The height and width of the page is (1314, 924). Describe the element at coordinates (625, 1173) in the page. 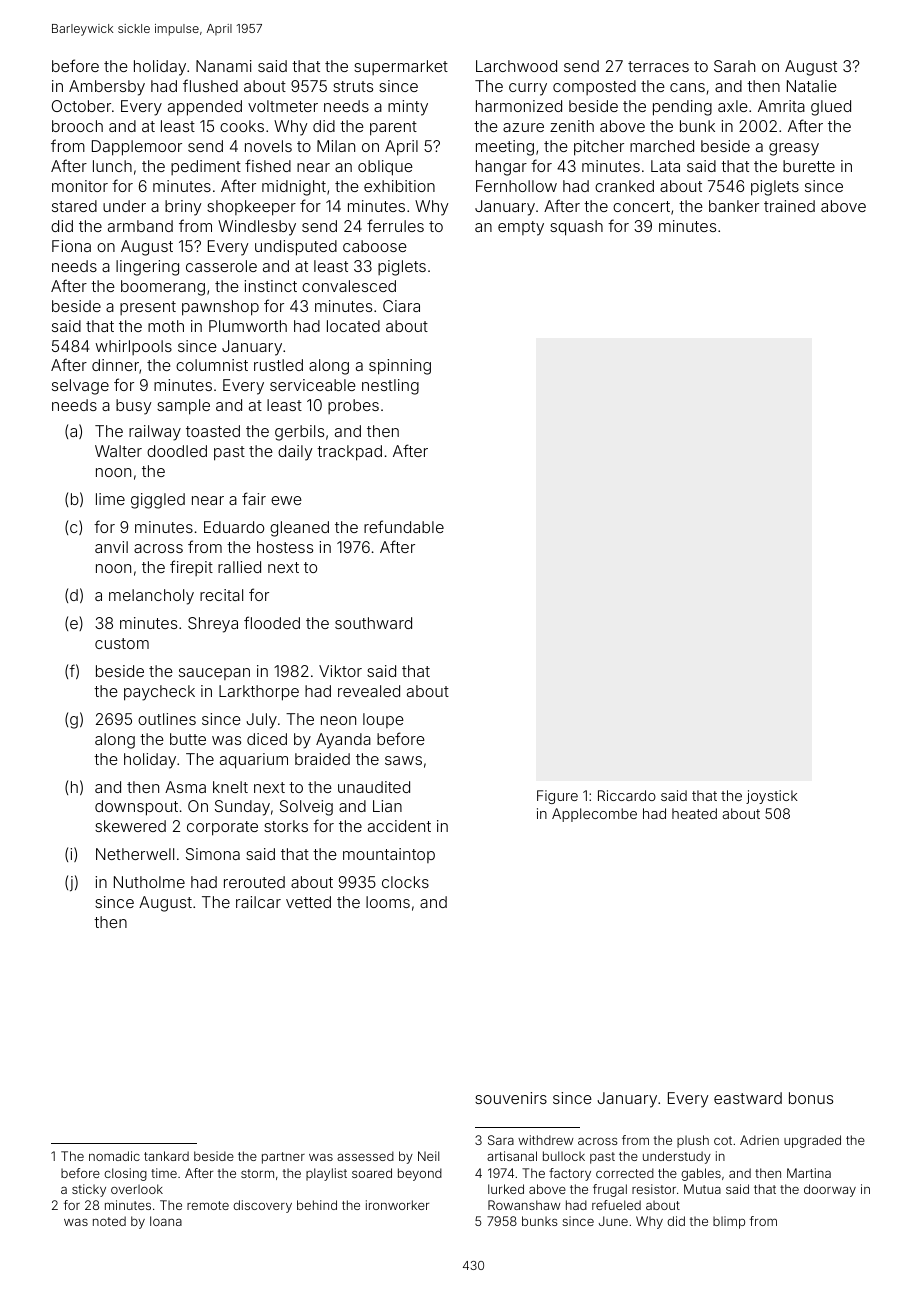

I see `corrected` at that location.
